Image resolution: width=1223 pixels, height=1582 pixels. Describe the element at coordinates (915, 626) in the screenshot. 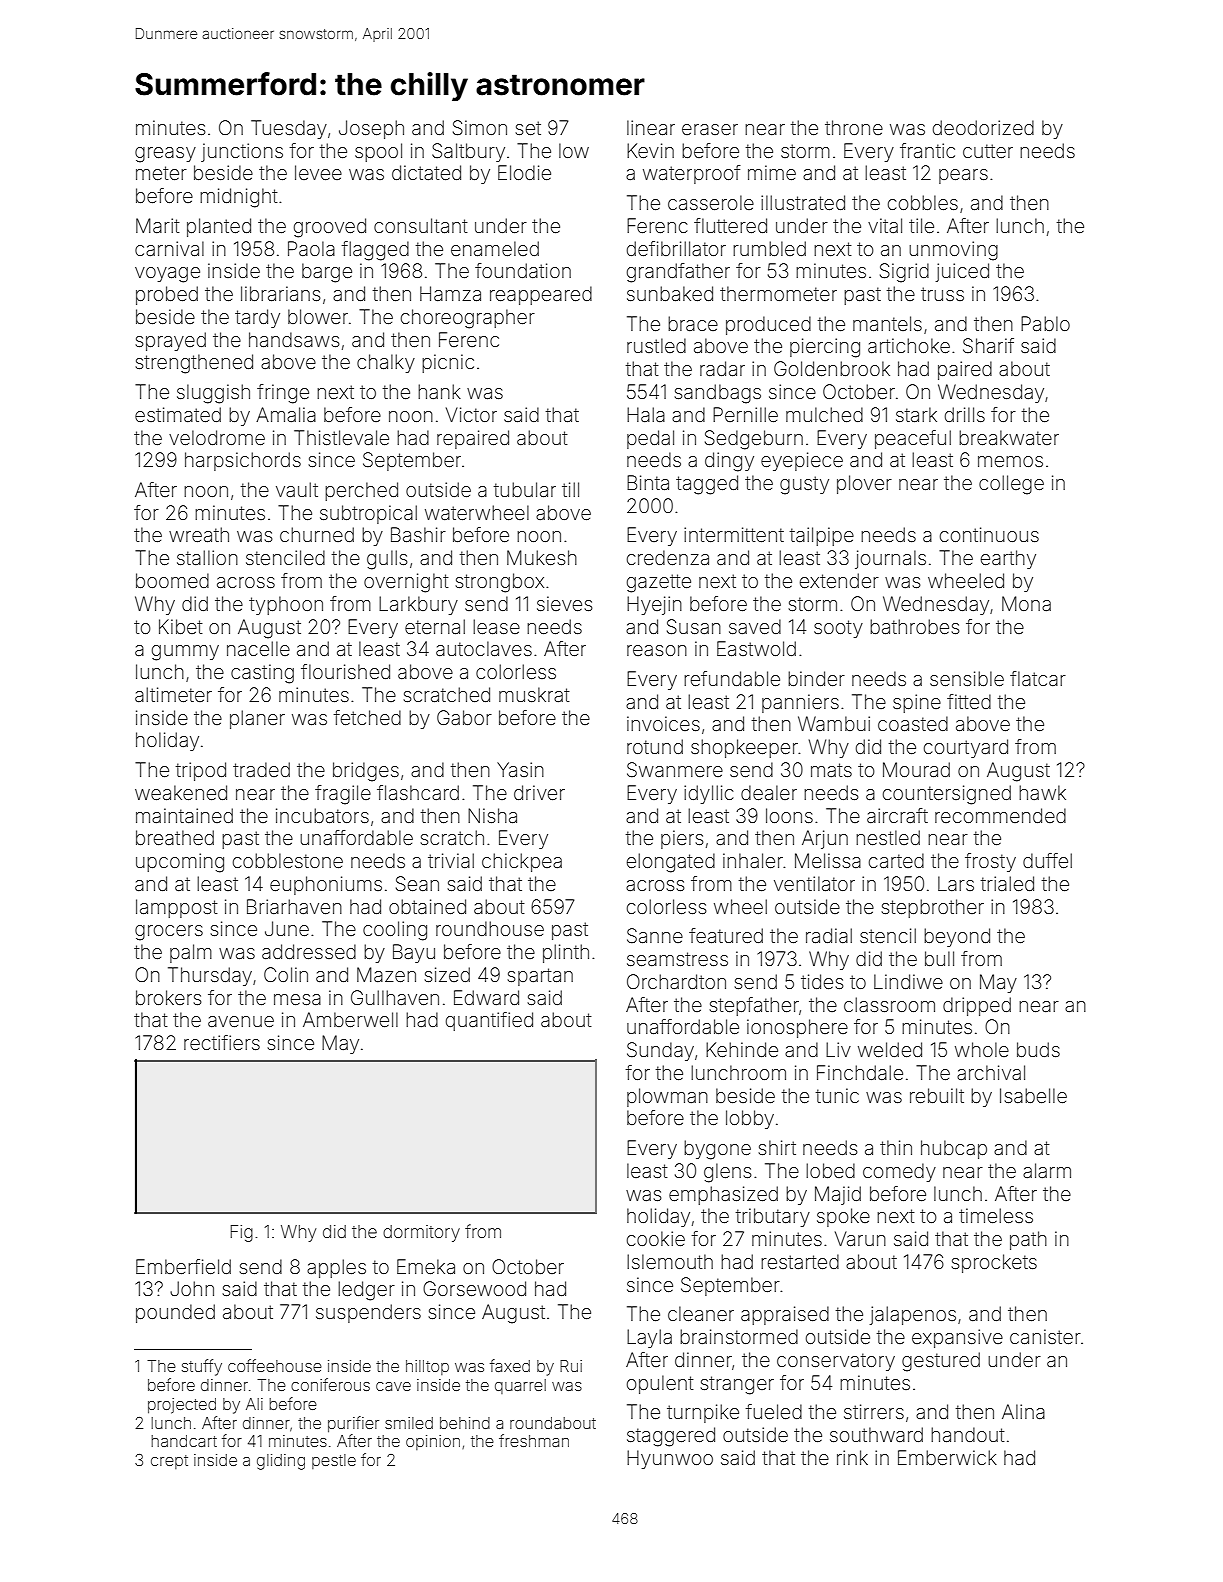

I see `bathrobes` at that location.
